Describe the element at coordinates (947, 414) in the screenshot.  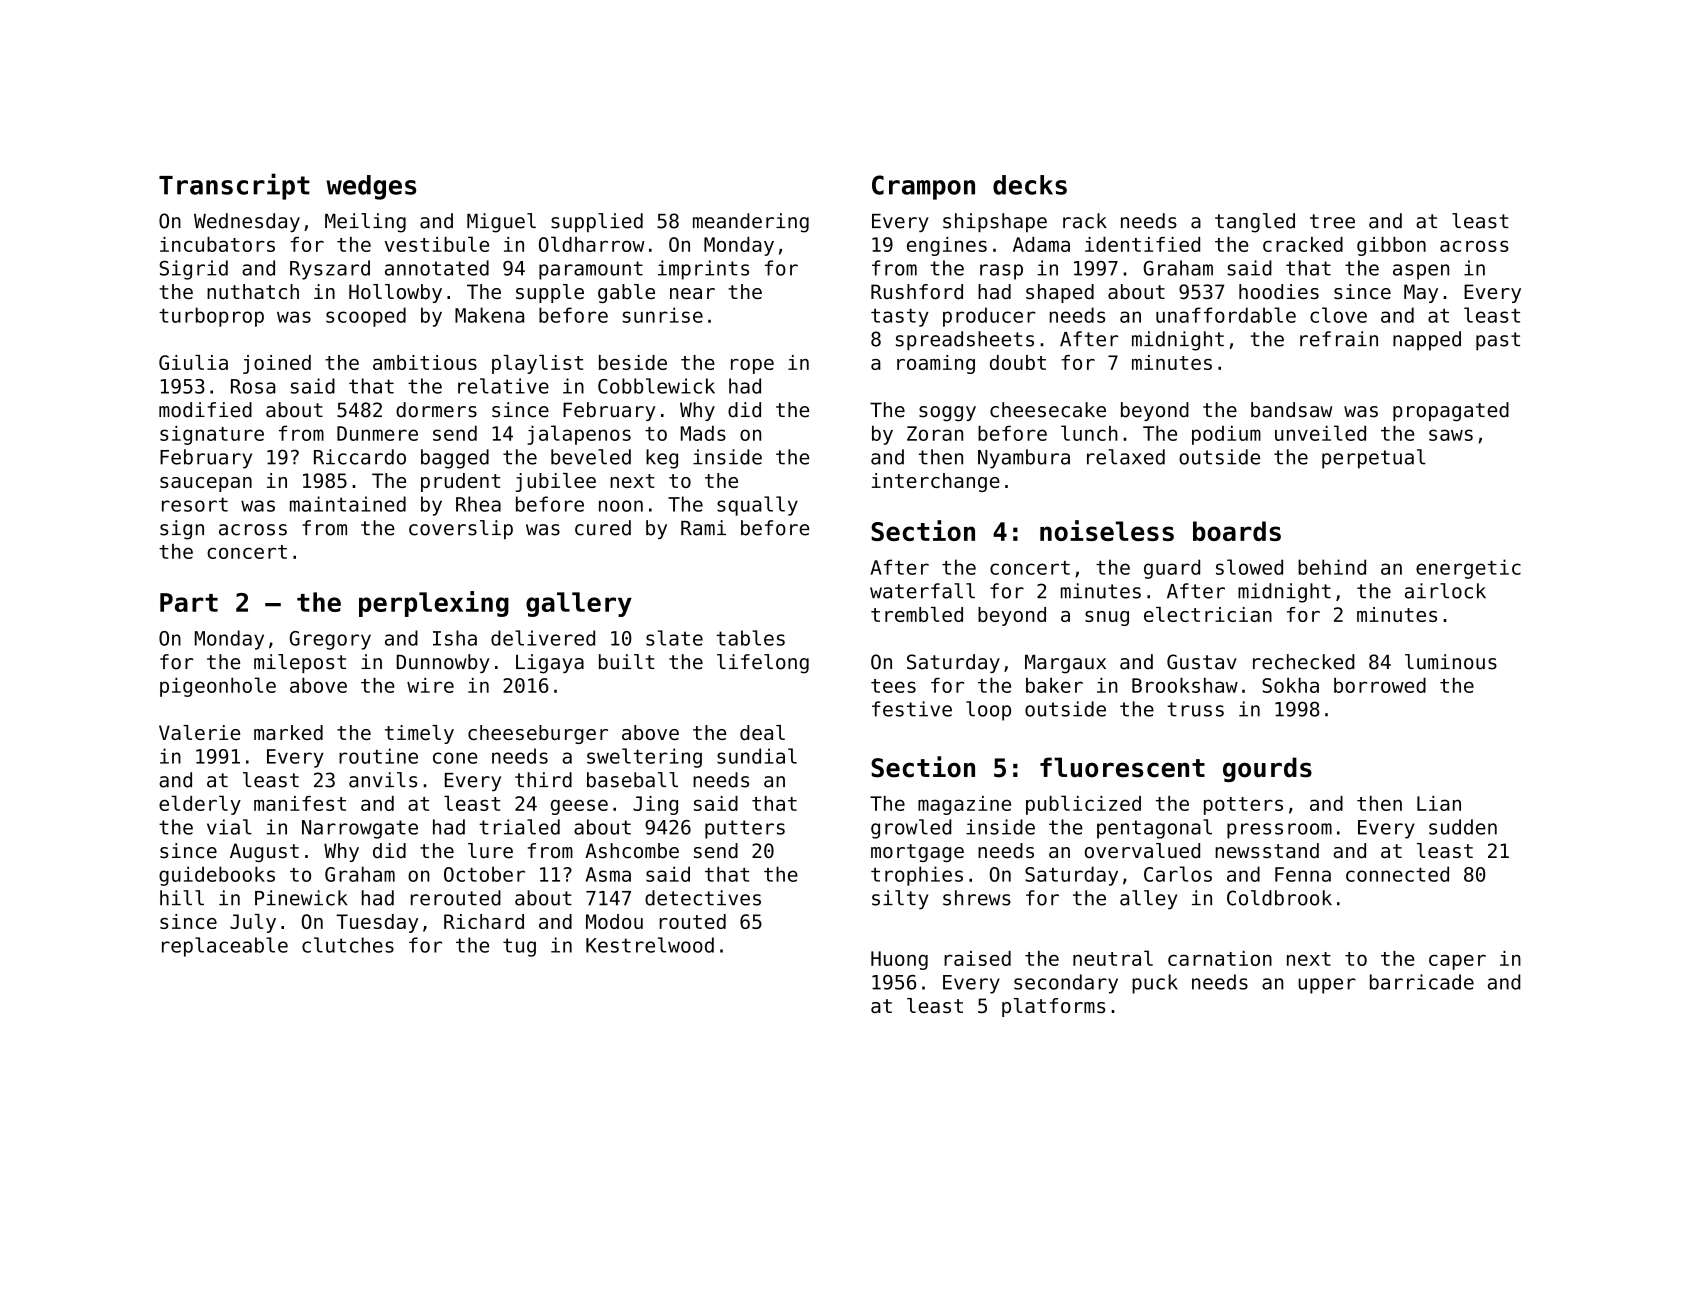
I see `soggy` at that location.
